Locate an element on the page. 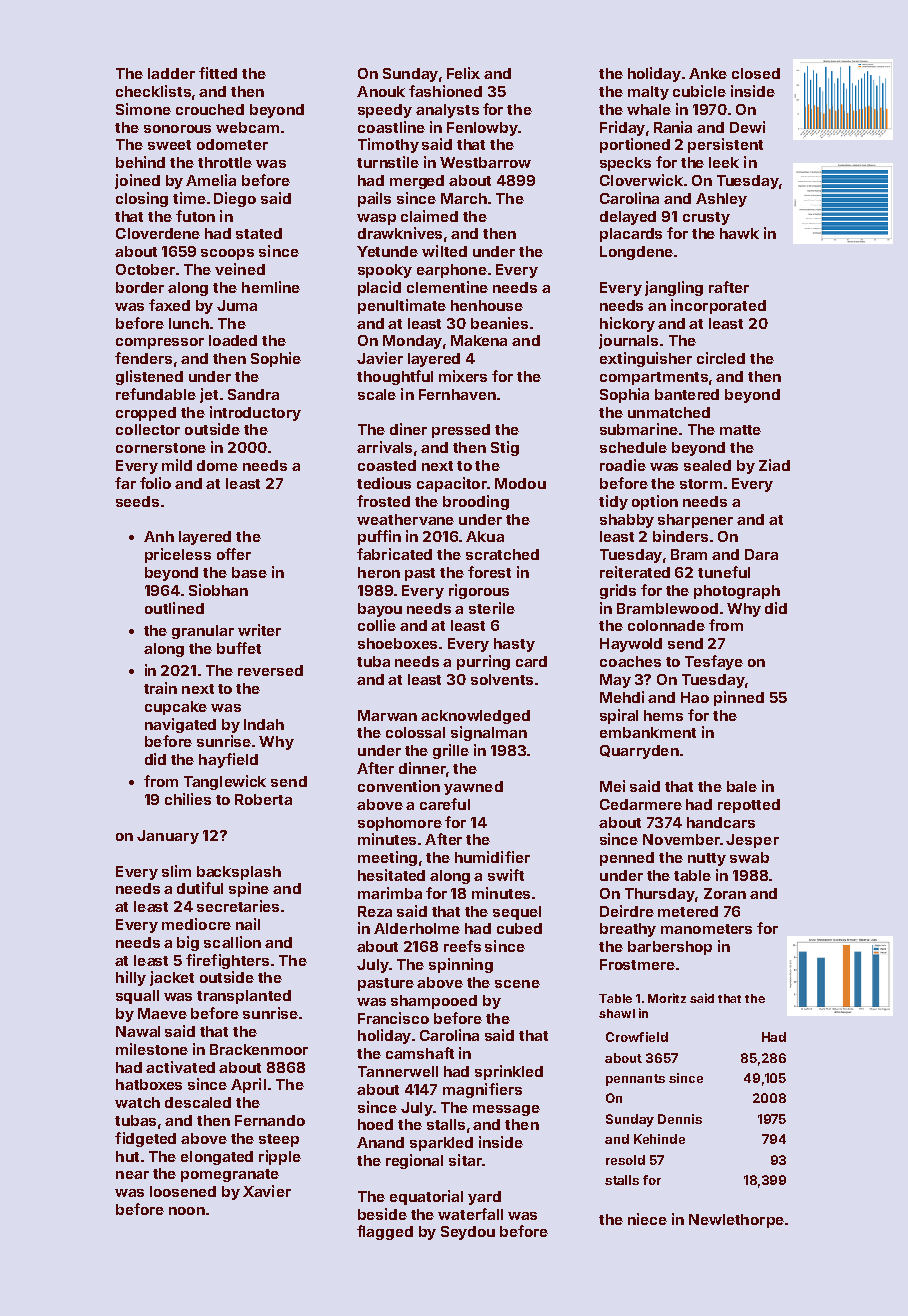 The height and width of the document is (1316, 908). cubed is located at coordinates (519, 928).
